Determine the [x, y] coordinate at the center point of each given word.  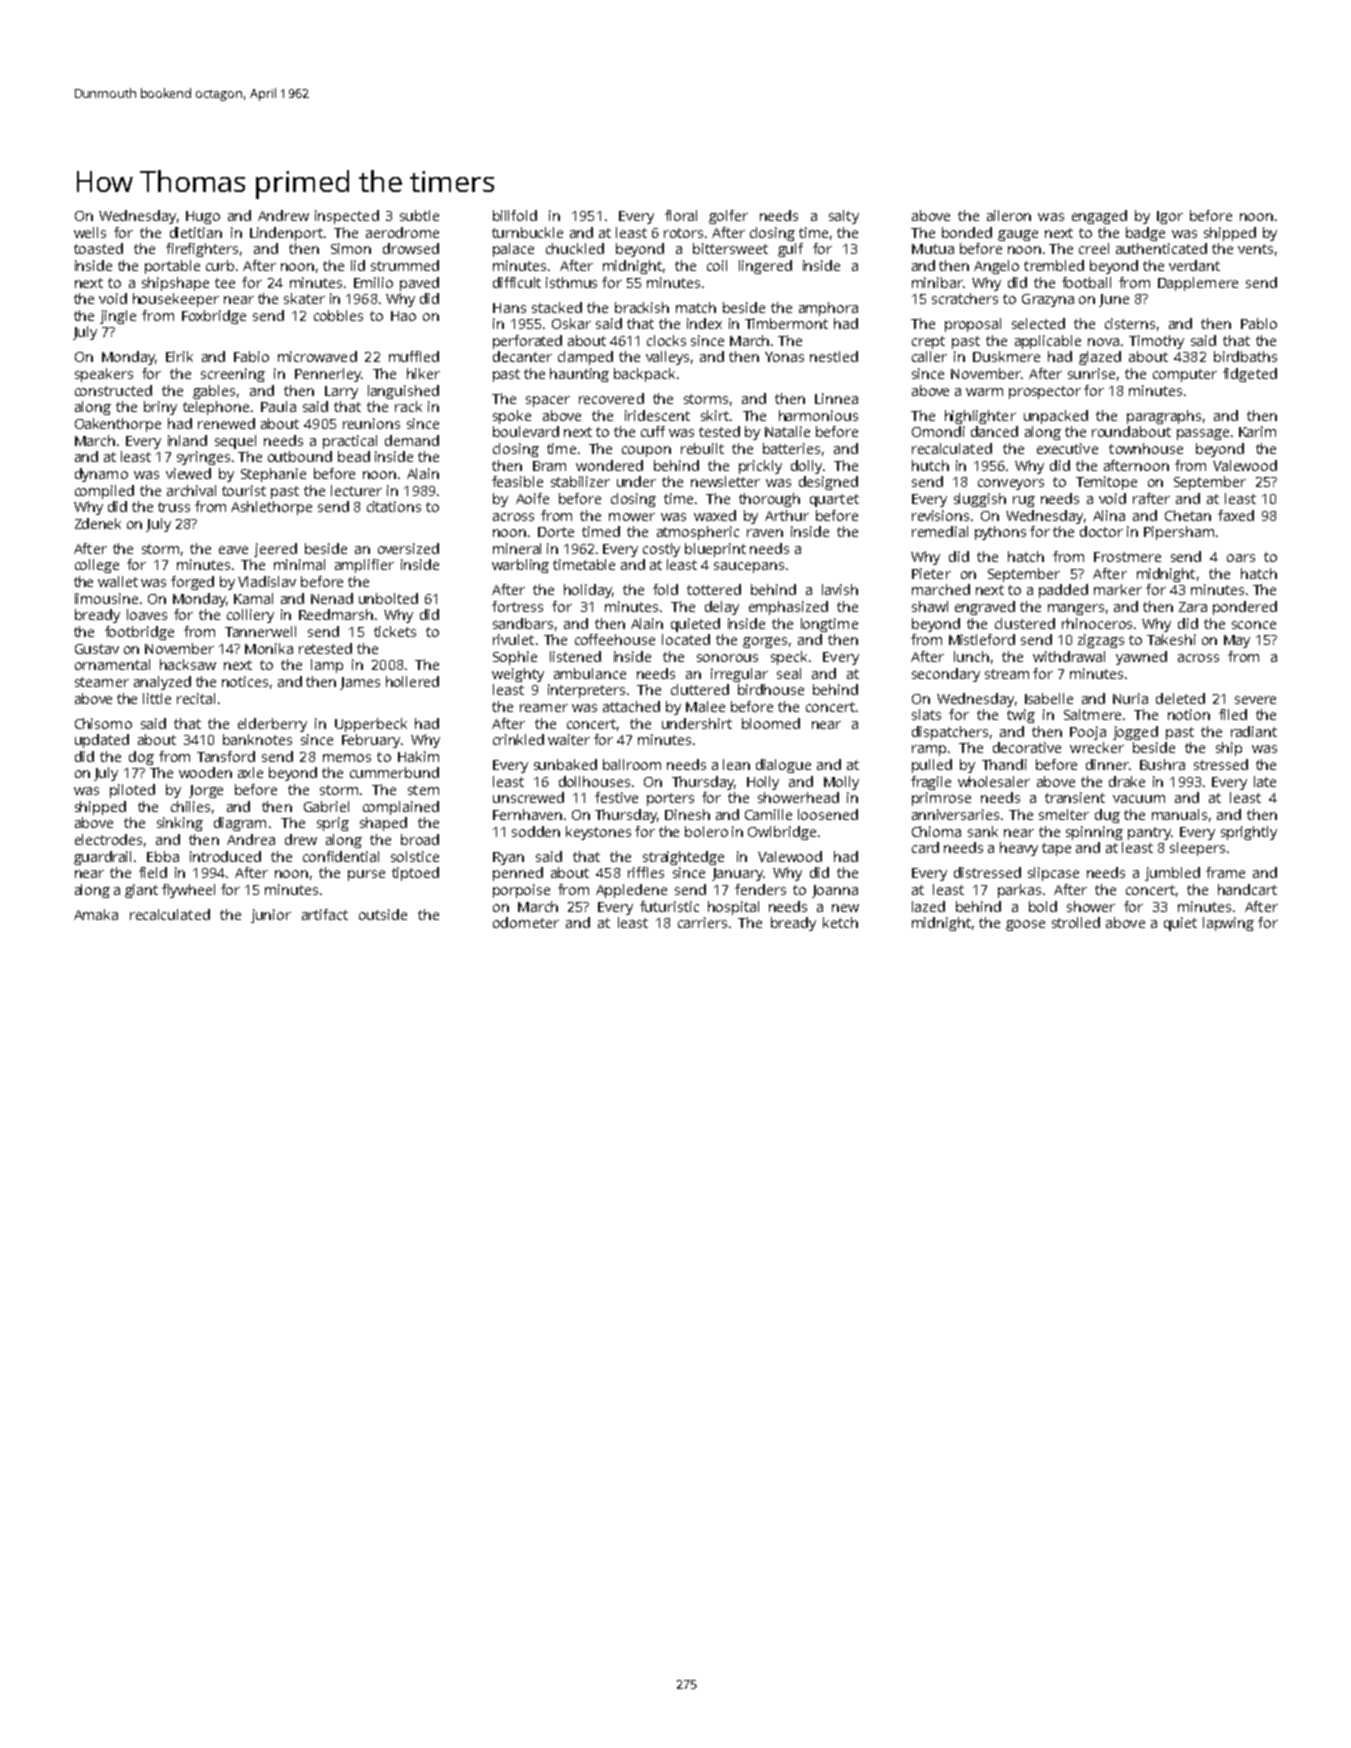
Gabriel [326, 806]
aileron [1009, 215]
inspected [347, 217]
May [1237, 641]
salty [844, 217]
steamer [102, 682]
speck [789, 658]
